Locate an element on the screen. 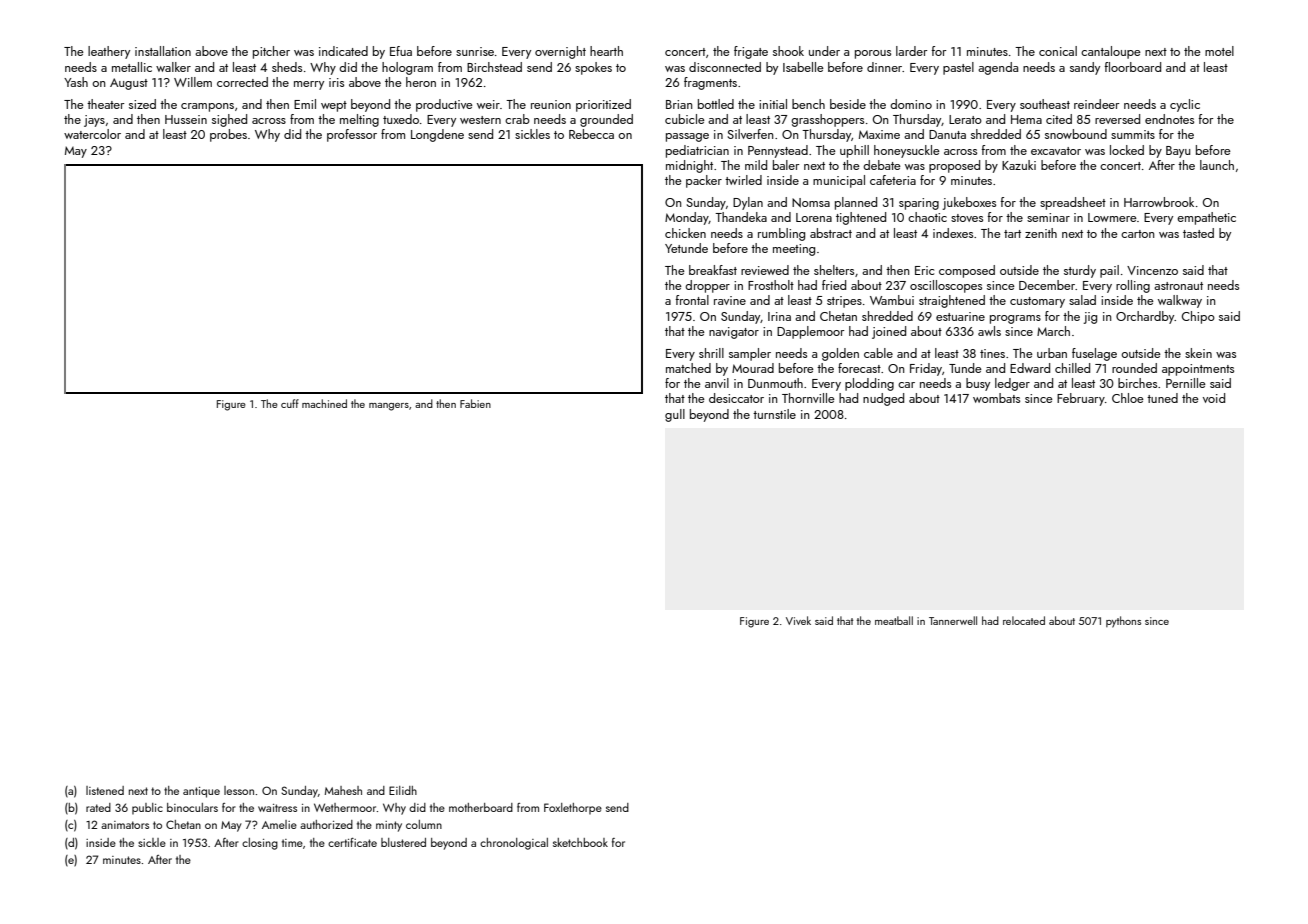 Image resolution: width=1308 pixels, height=924 pixels. frontal is located at coordinates (692, 300).
